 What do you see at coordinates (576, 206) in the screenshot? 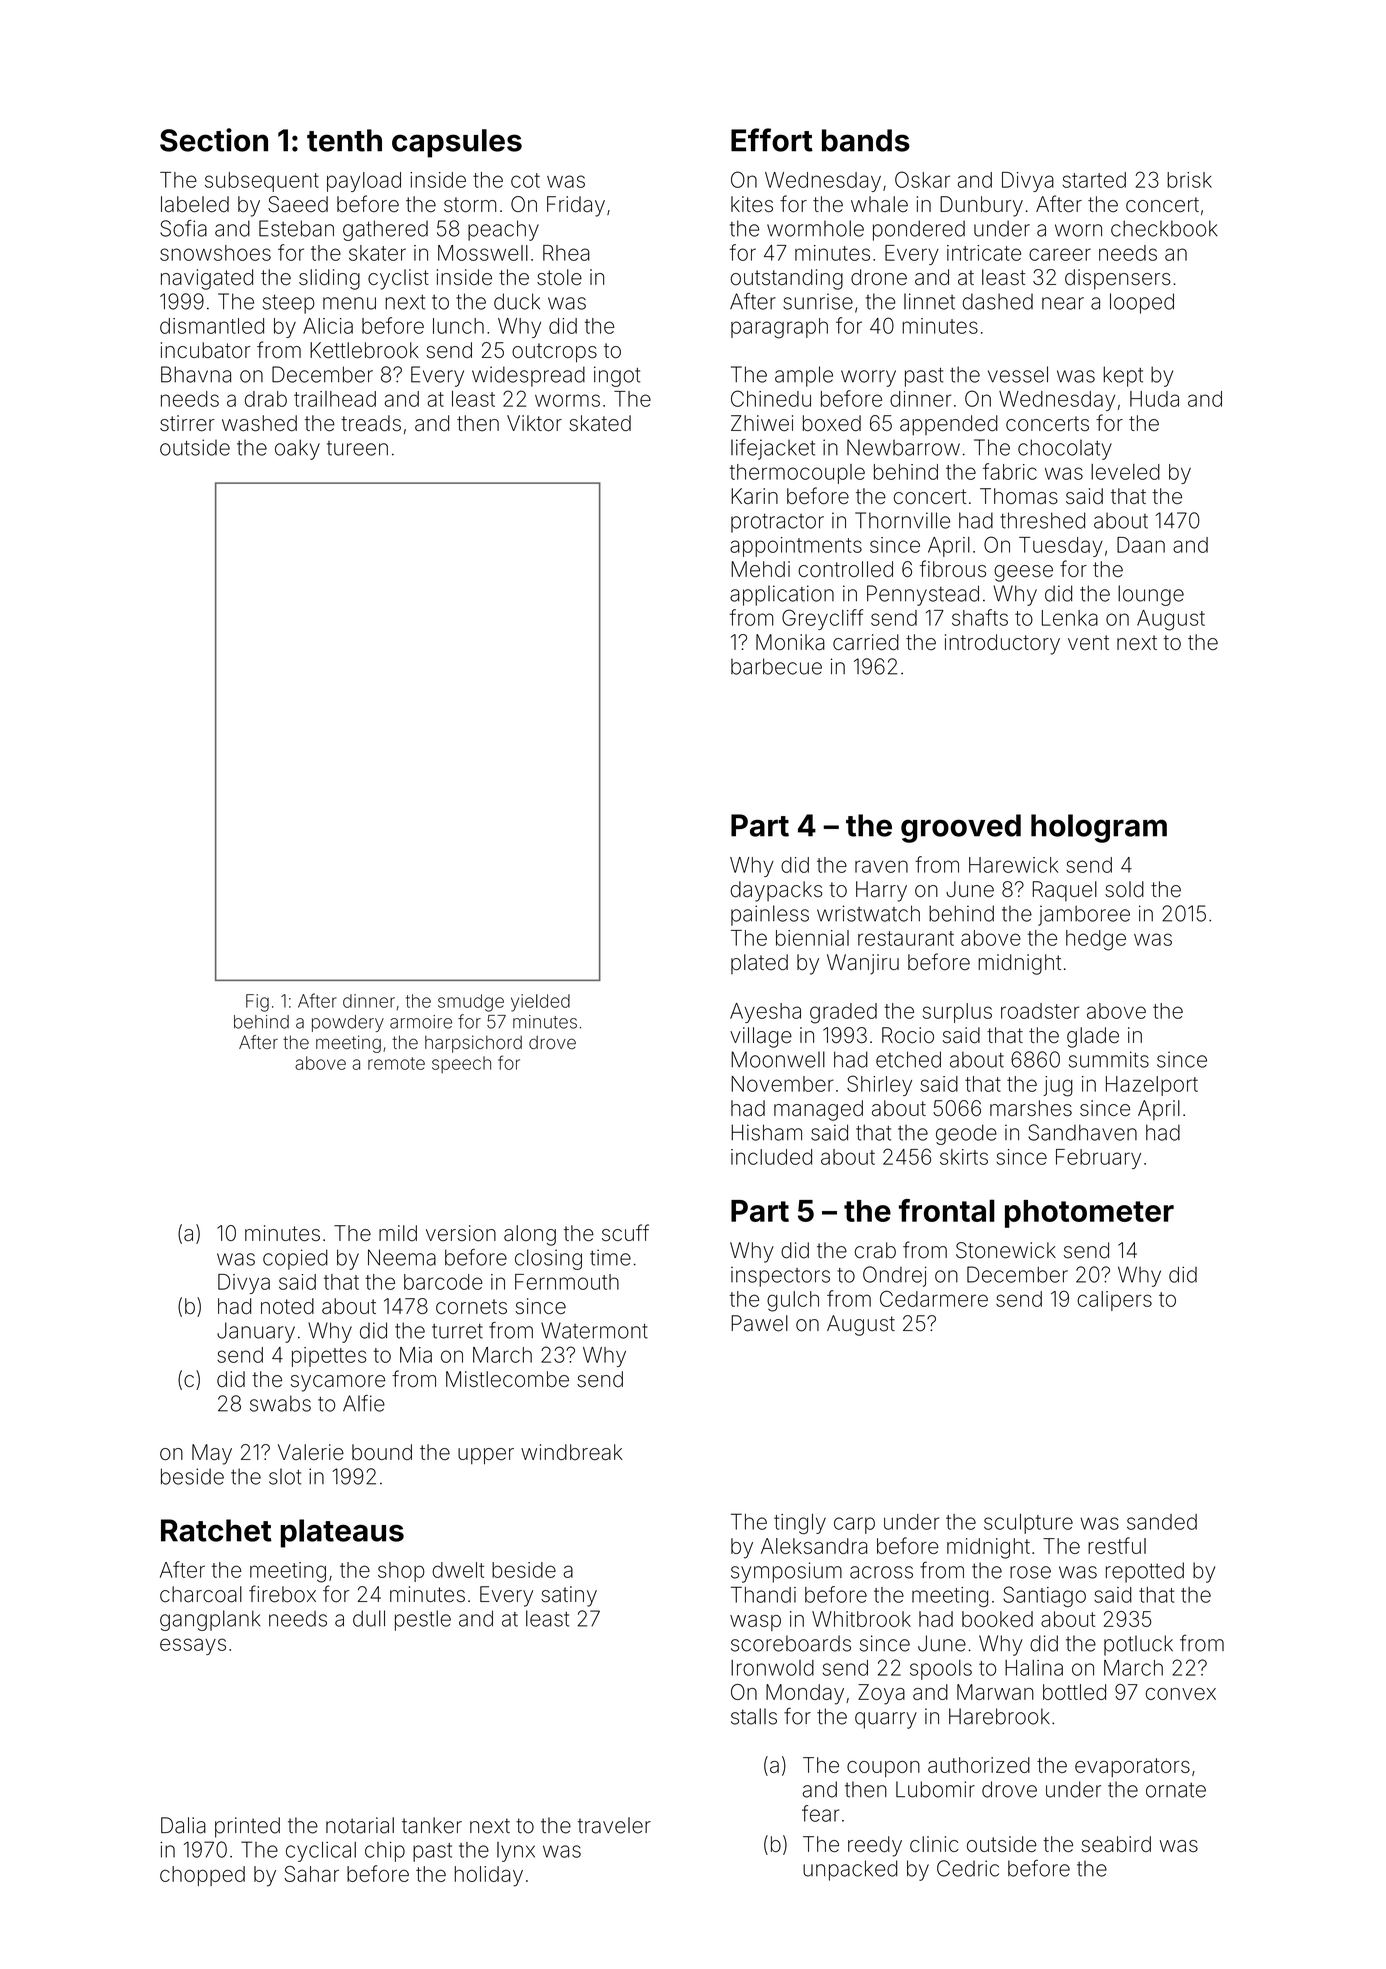
I see `Friday` at bounding box center [576, 206].
